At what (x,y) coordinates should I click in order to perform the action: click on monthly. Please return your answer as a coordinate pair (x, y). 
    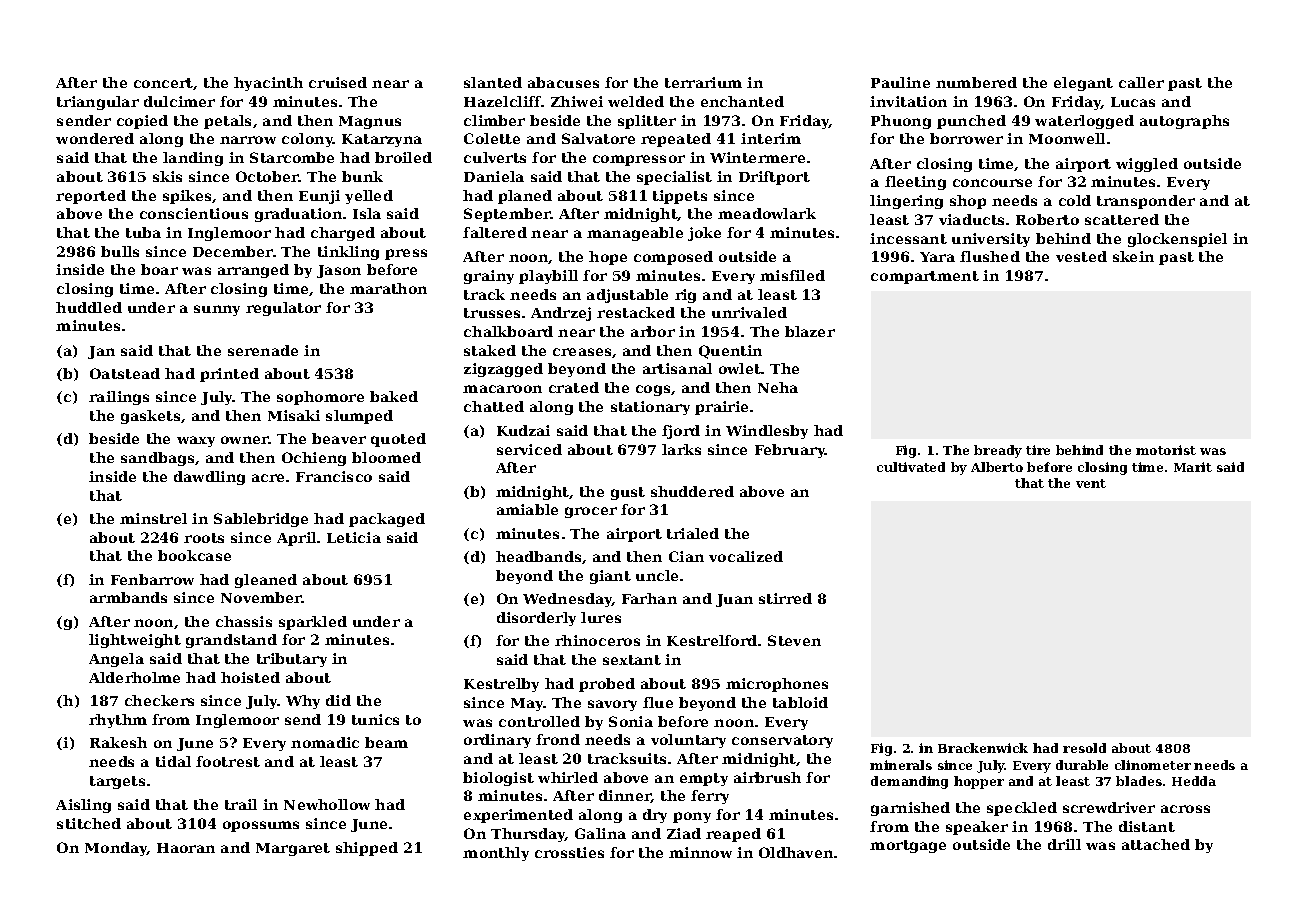
    Looking at the image, I should click on (496, 854).
